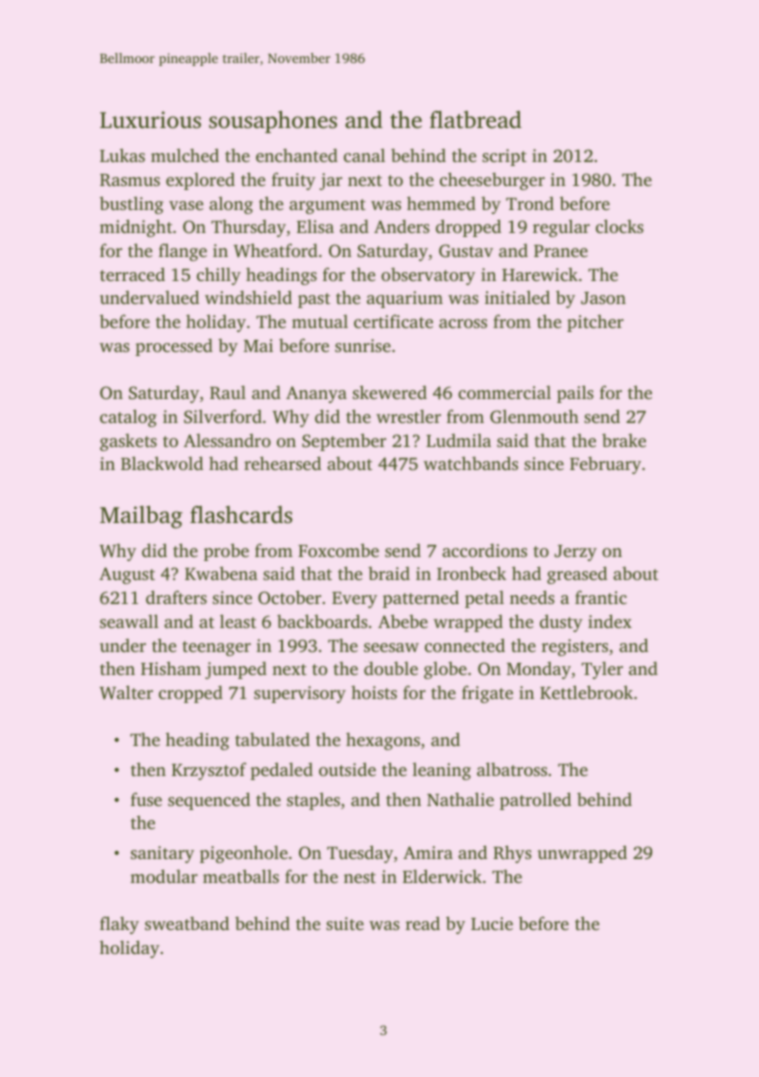  I want to click on sousaphones, so click(273, 122).
